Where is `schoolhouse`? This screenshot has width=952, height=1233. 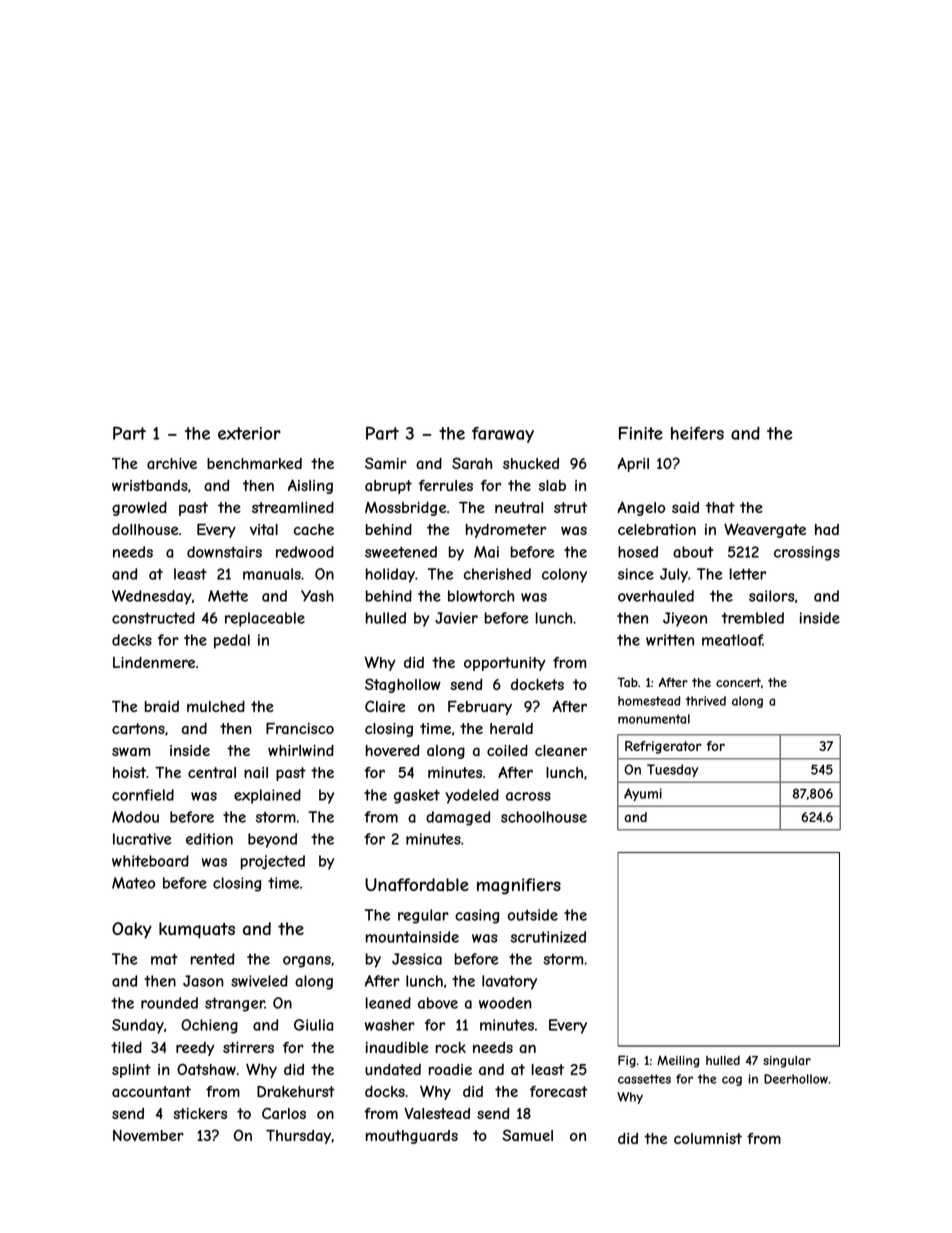 schoolhouse is located at coordinates (544, 817).
